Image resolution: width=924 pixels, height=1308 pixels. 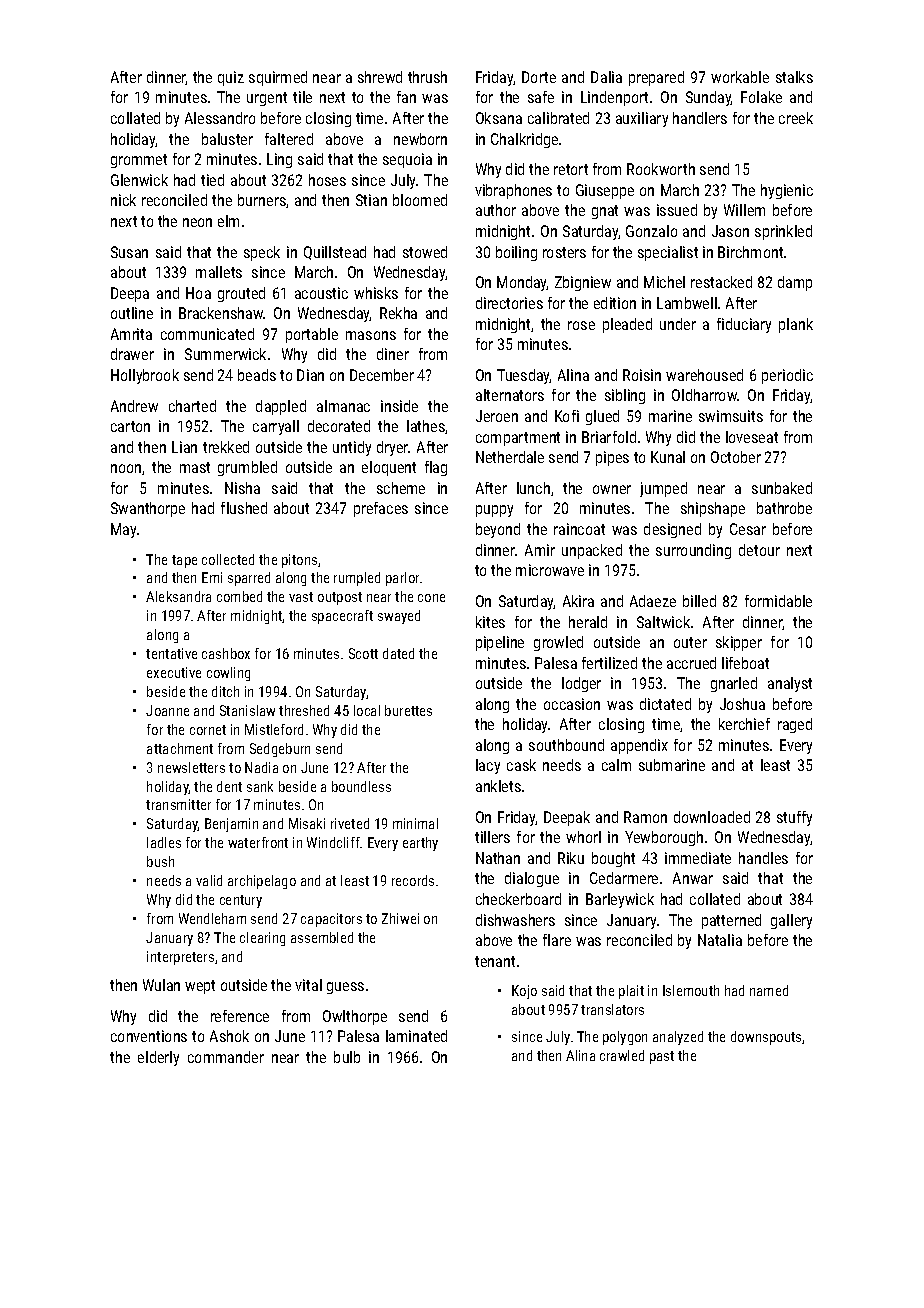 I want to click on laminated, so click(x=416, y=1036).
